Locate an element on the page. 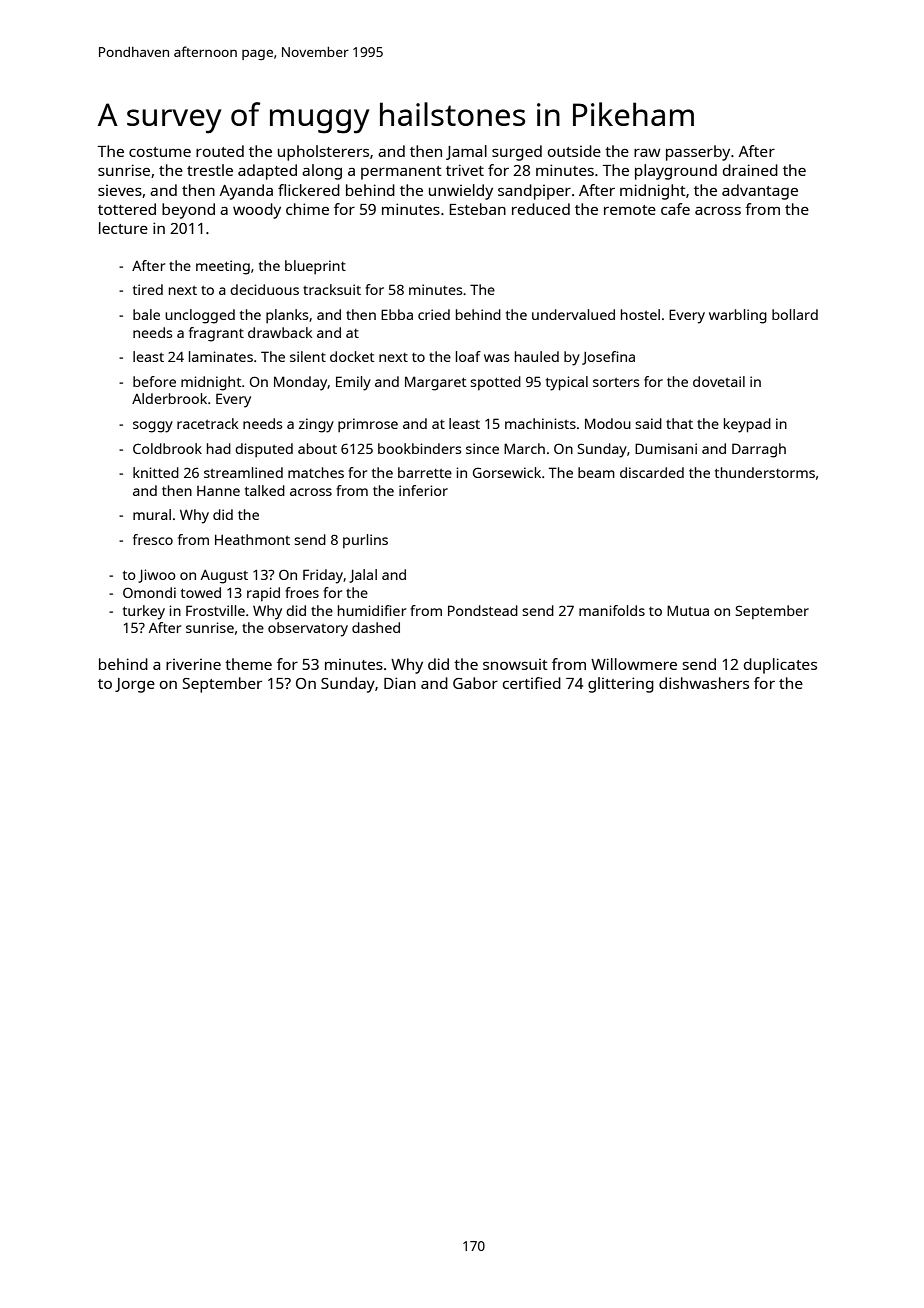  Margaret is located at coordinates (435, 383).
